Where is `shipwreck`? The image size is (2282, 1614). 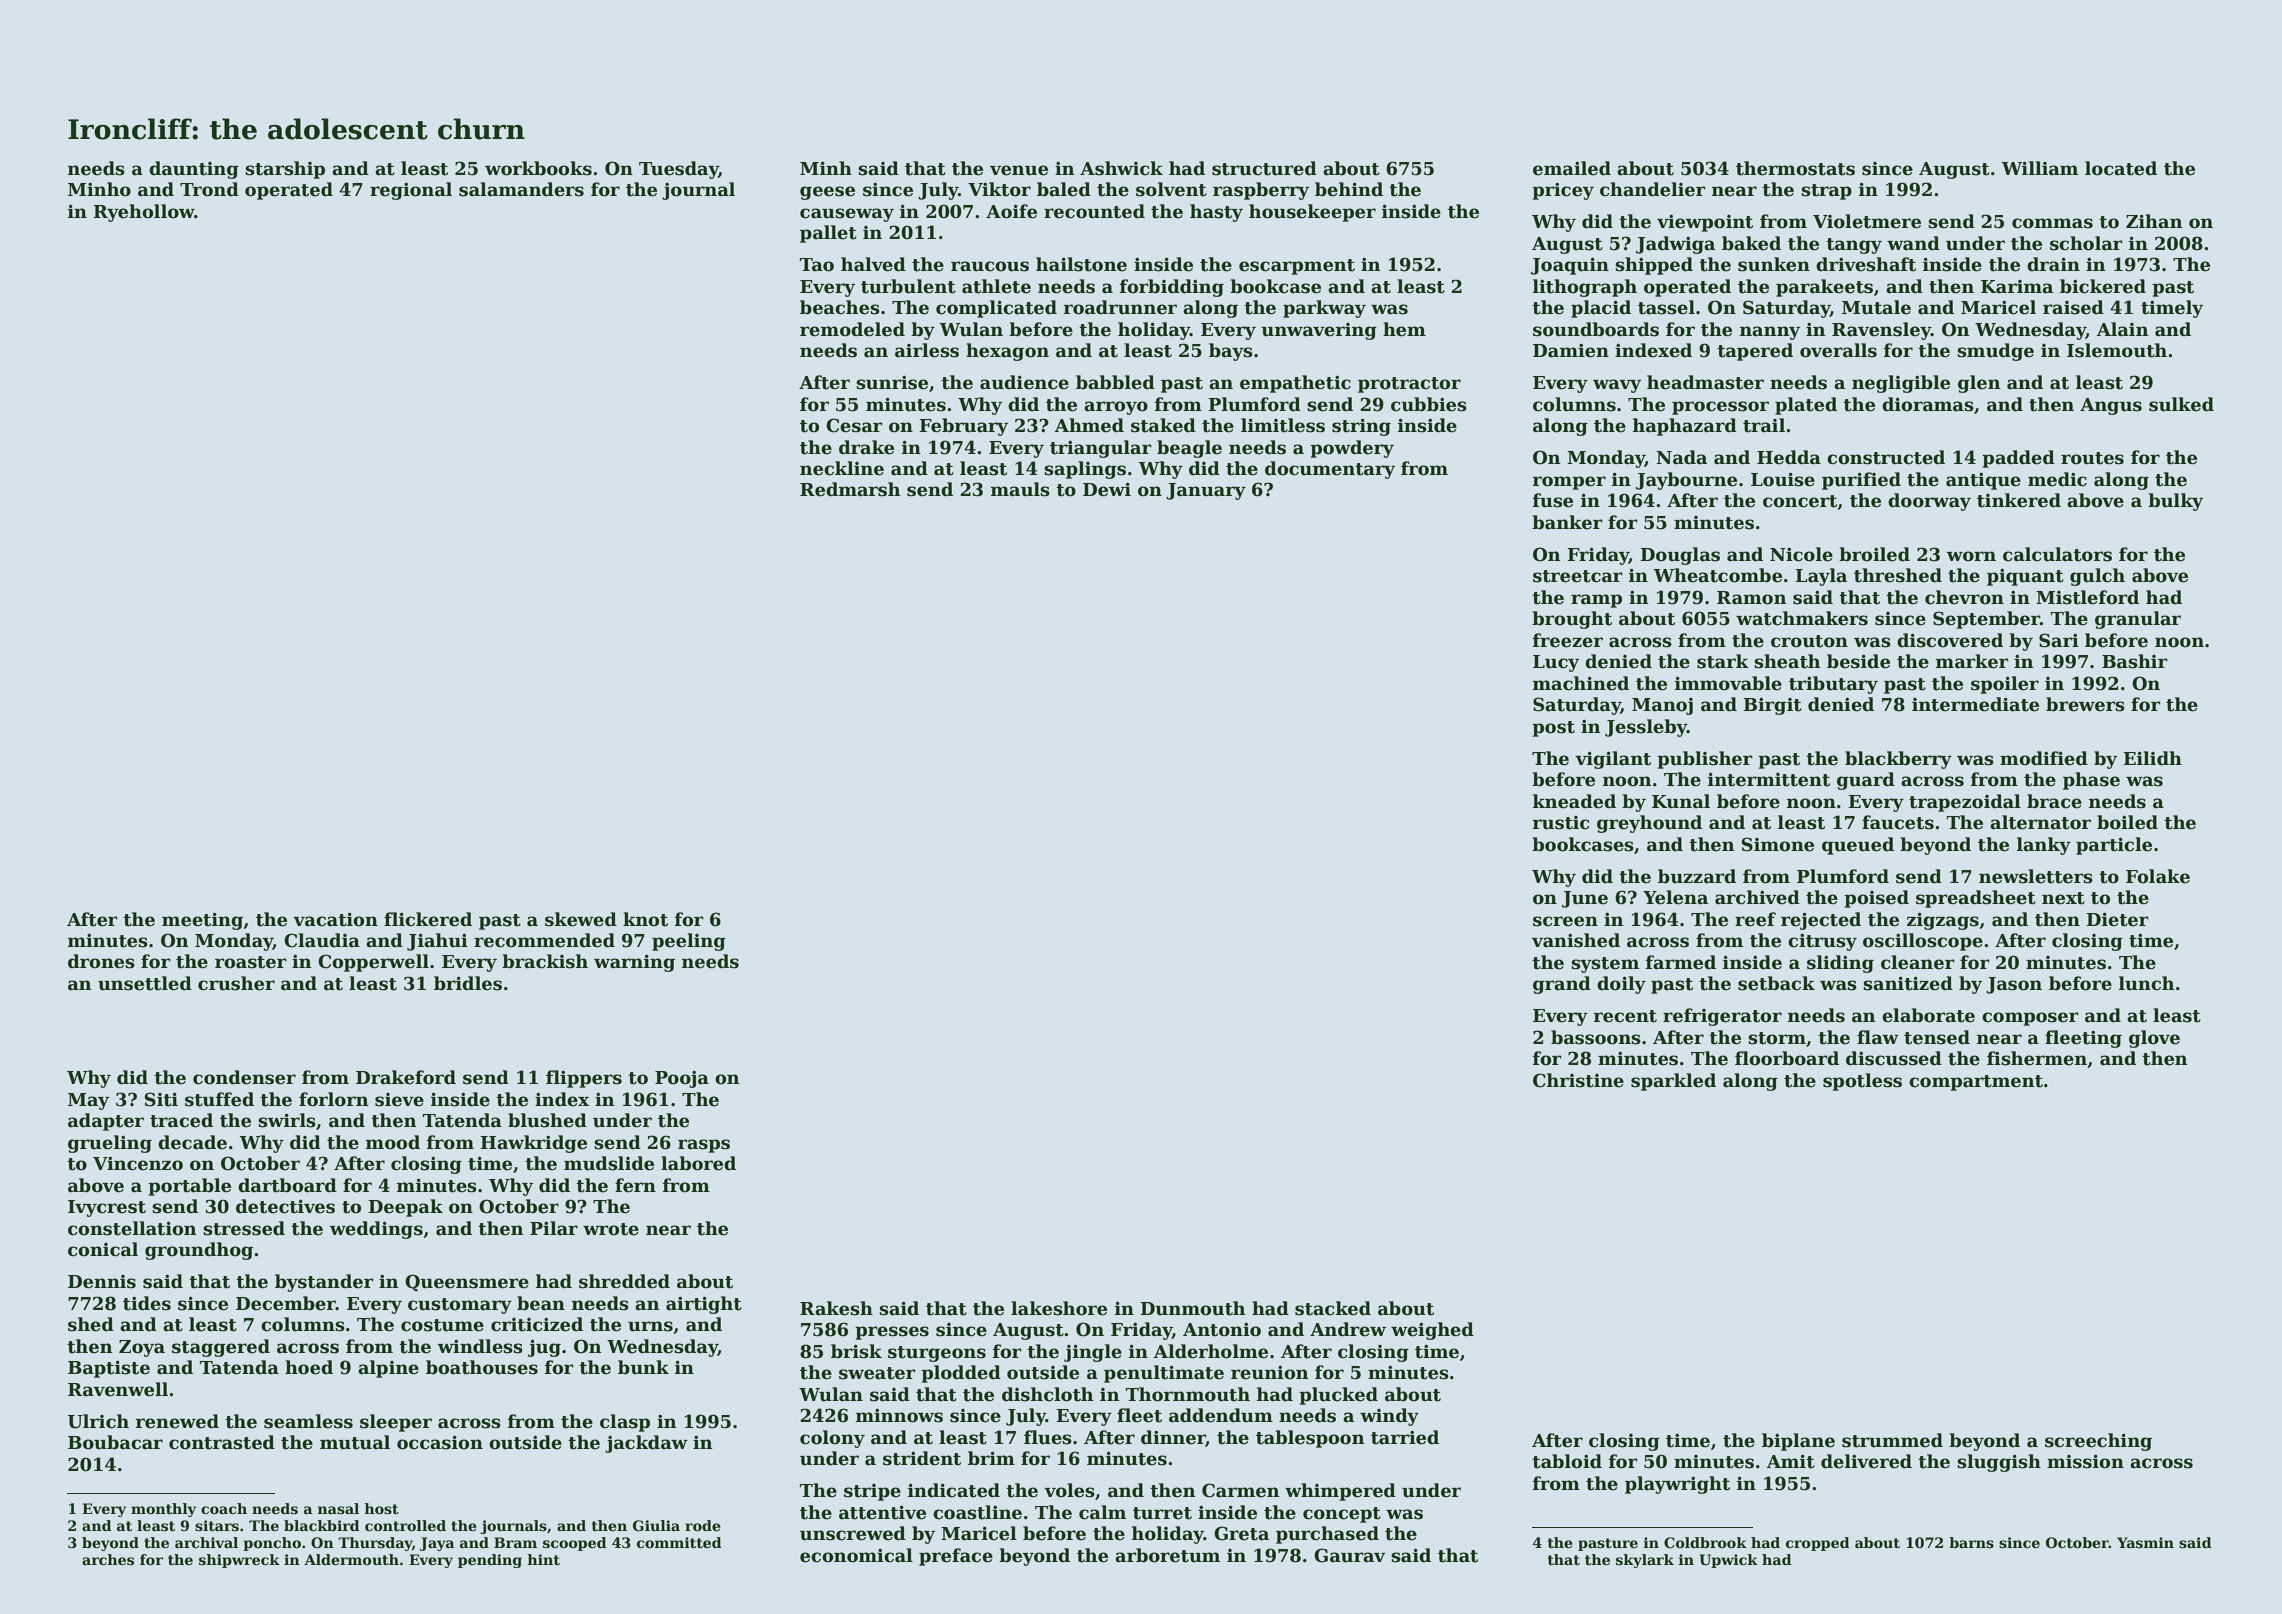 shipwreck is located at coordinates (239, 1561).
